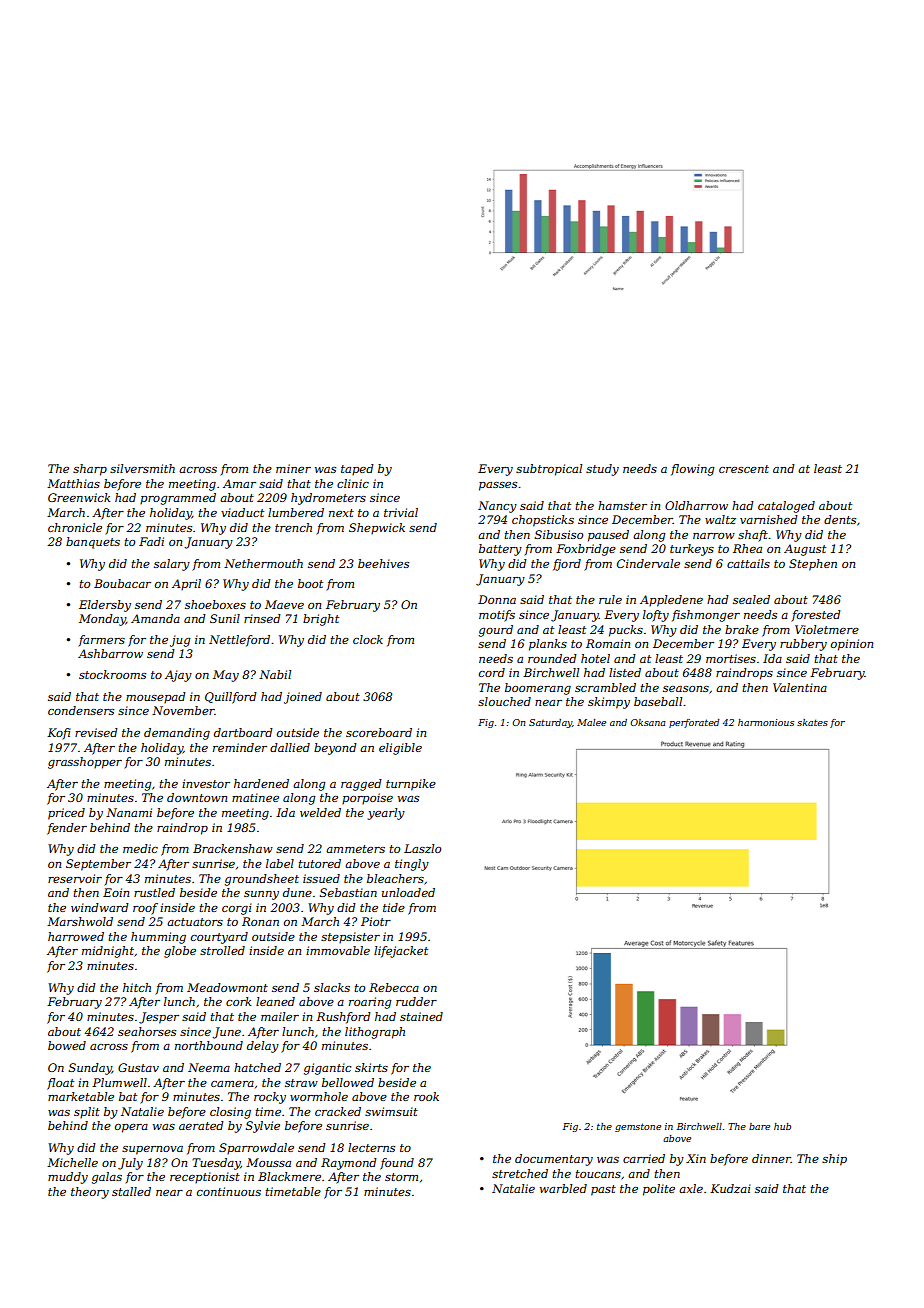  What do you see at coordinates (496, 631) in the image?
I see `gourd` at bounding box center [496, 631].
